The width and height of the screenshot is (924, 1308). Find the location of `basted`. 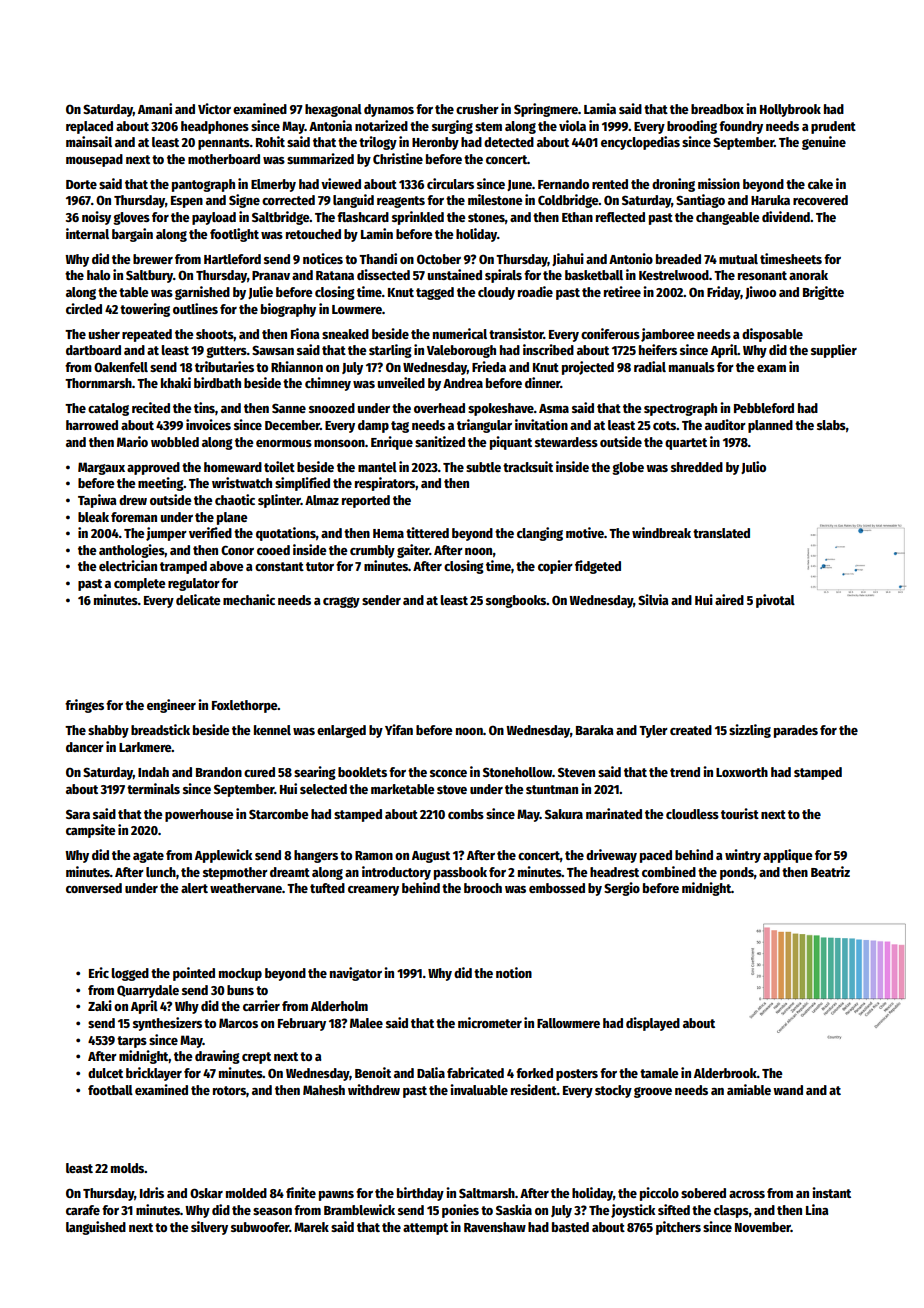

basted is located at coordinates (570, 1227).
